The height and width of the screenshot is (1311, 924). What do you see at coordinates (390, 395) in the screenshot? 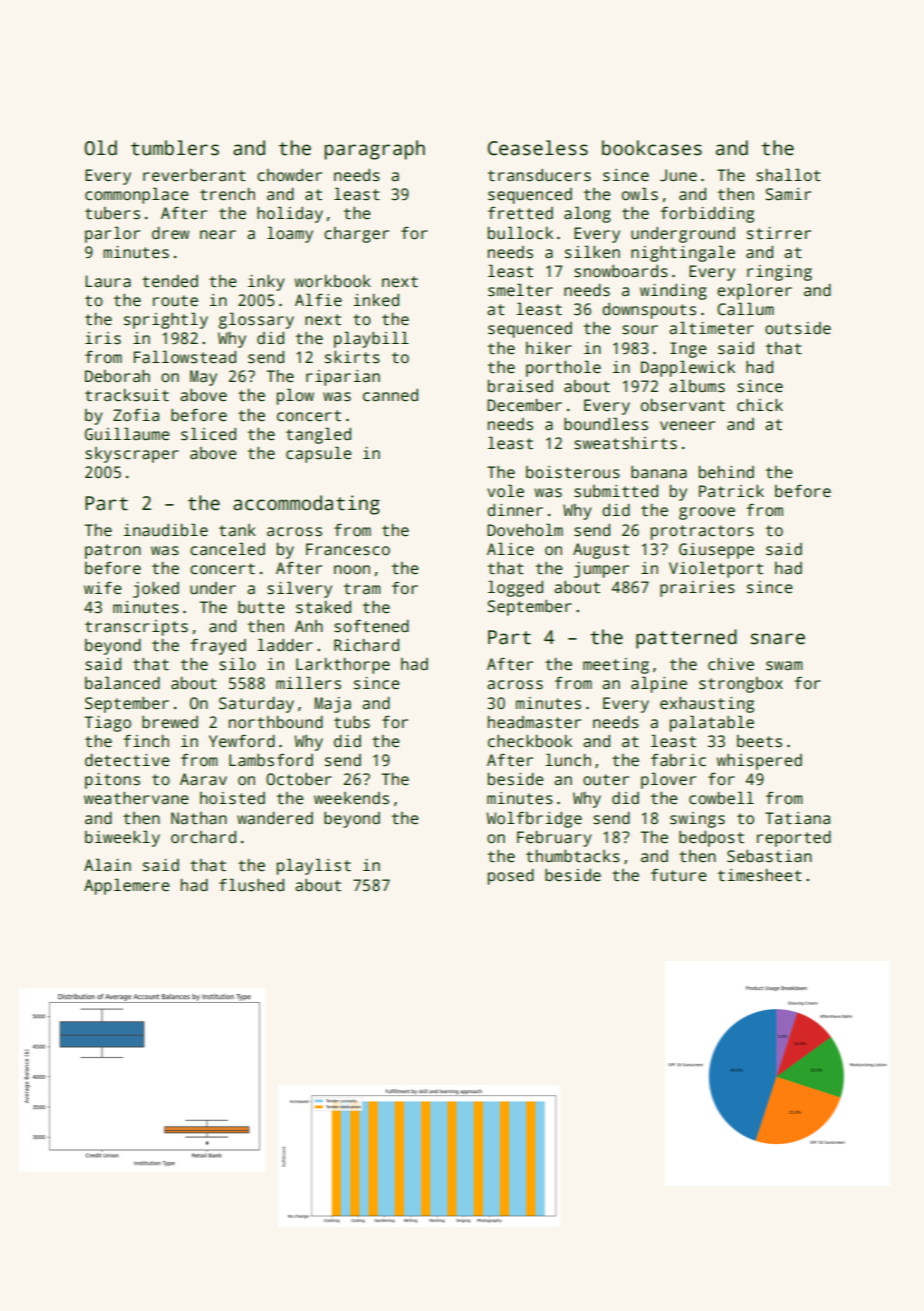
I see `canned` at bounding box center [390, 395].
